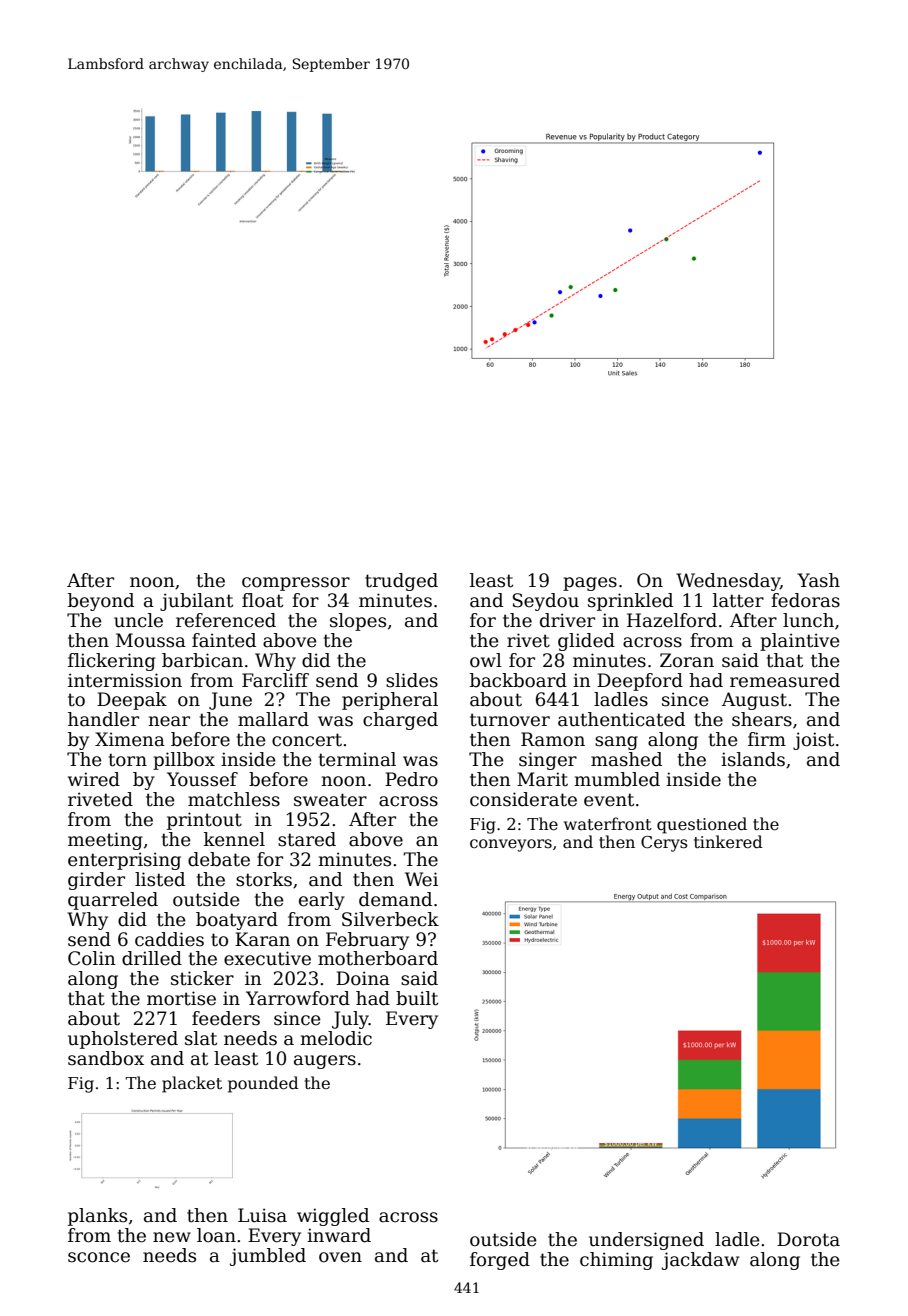 The width and height of the screenshot is (908, 1316). Describe the element at coordinates (616, 743) in the screenshot. I see `sang` at that location.
